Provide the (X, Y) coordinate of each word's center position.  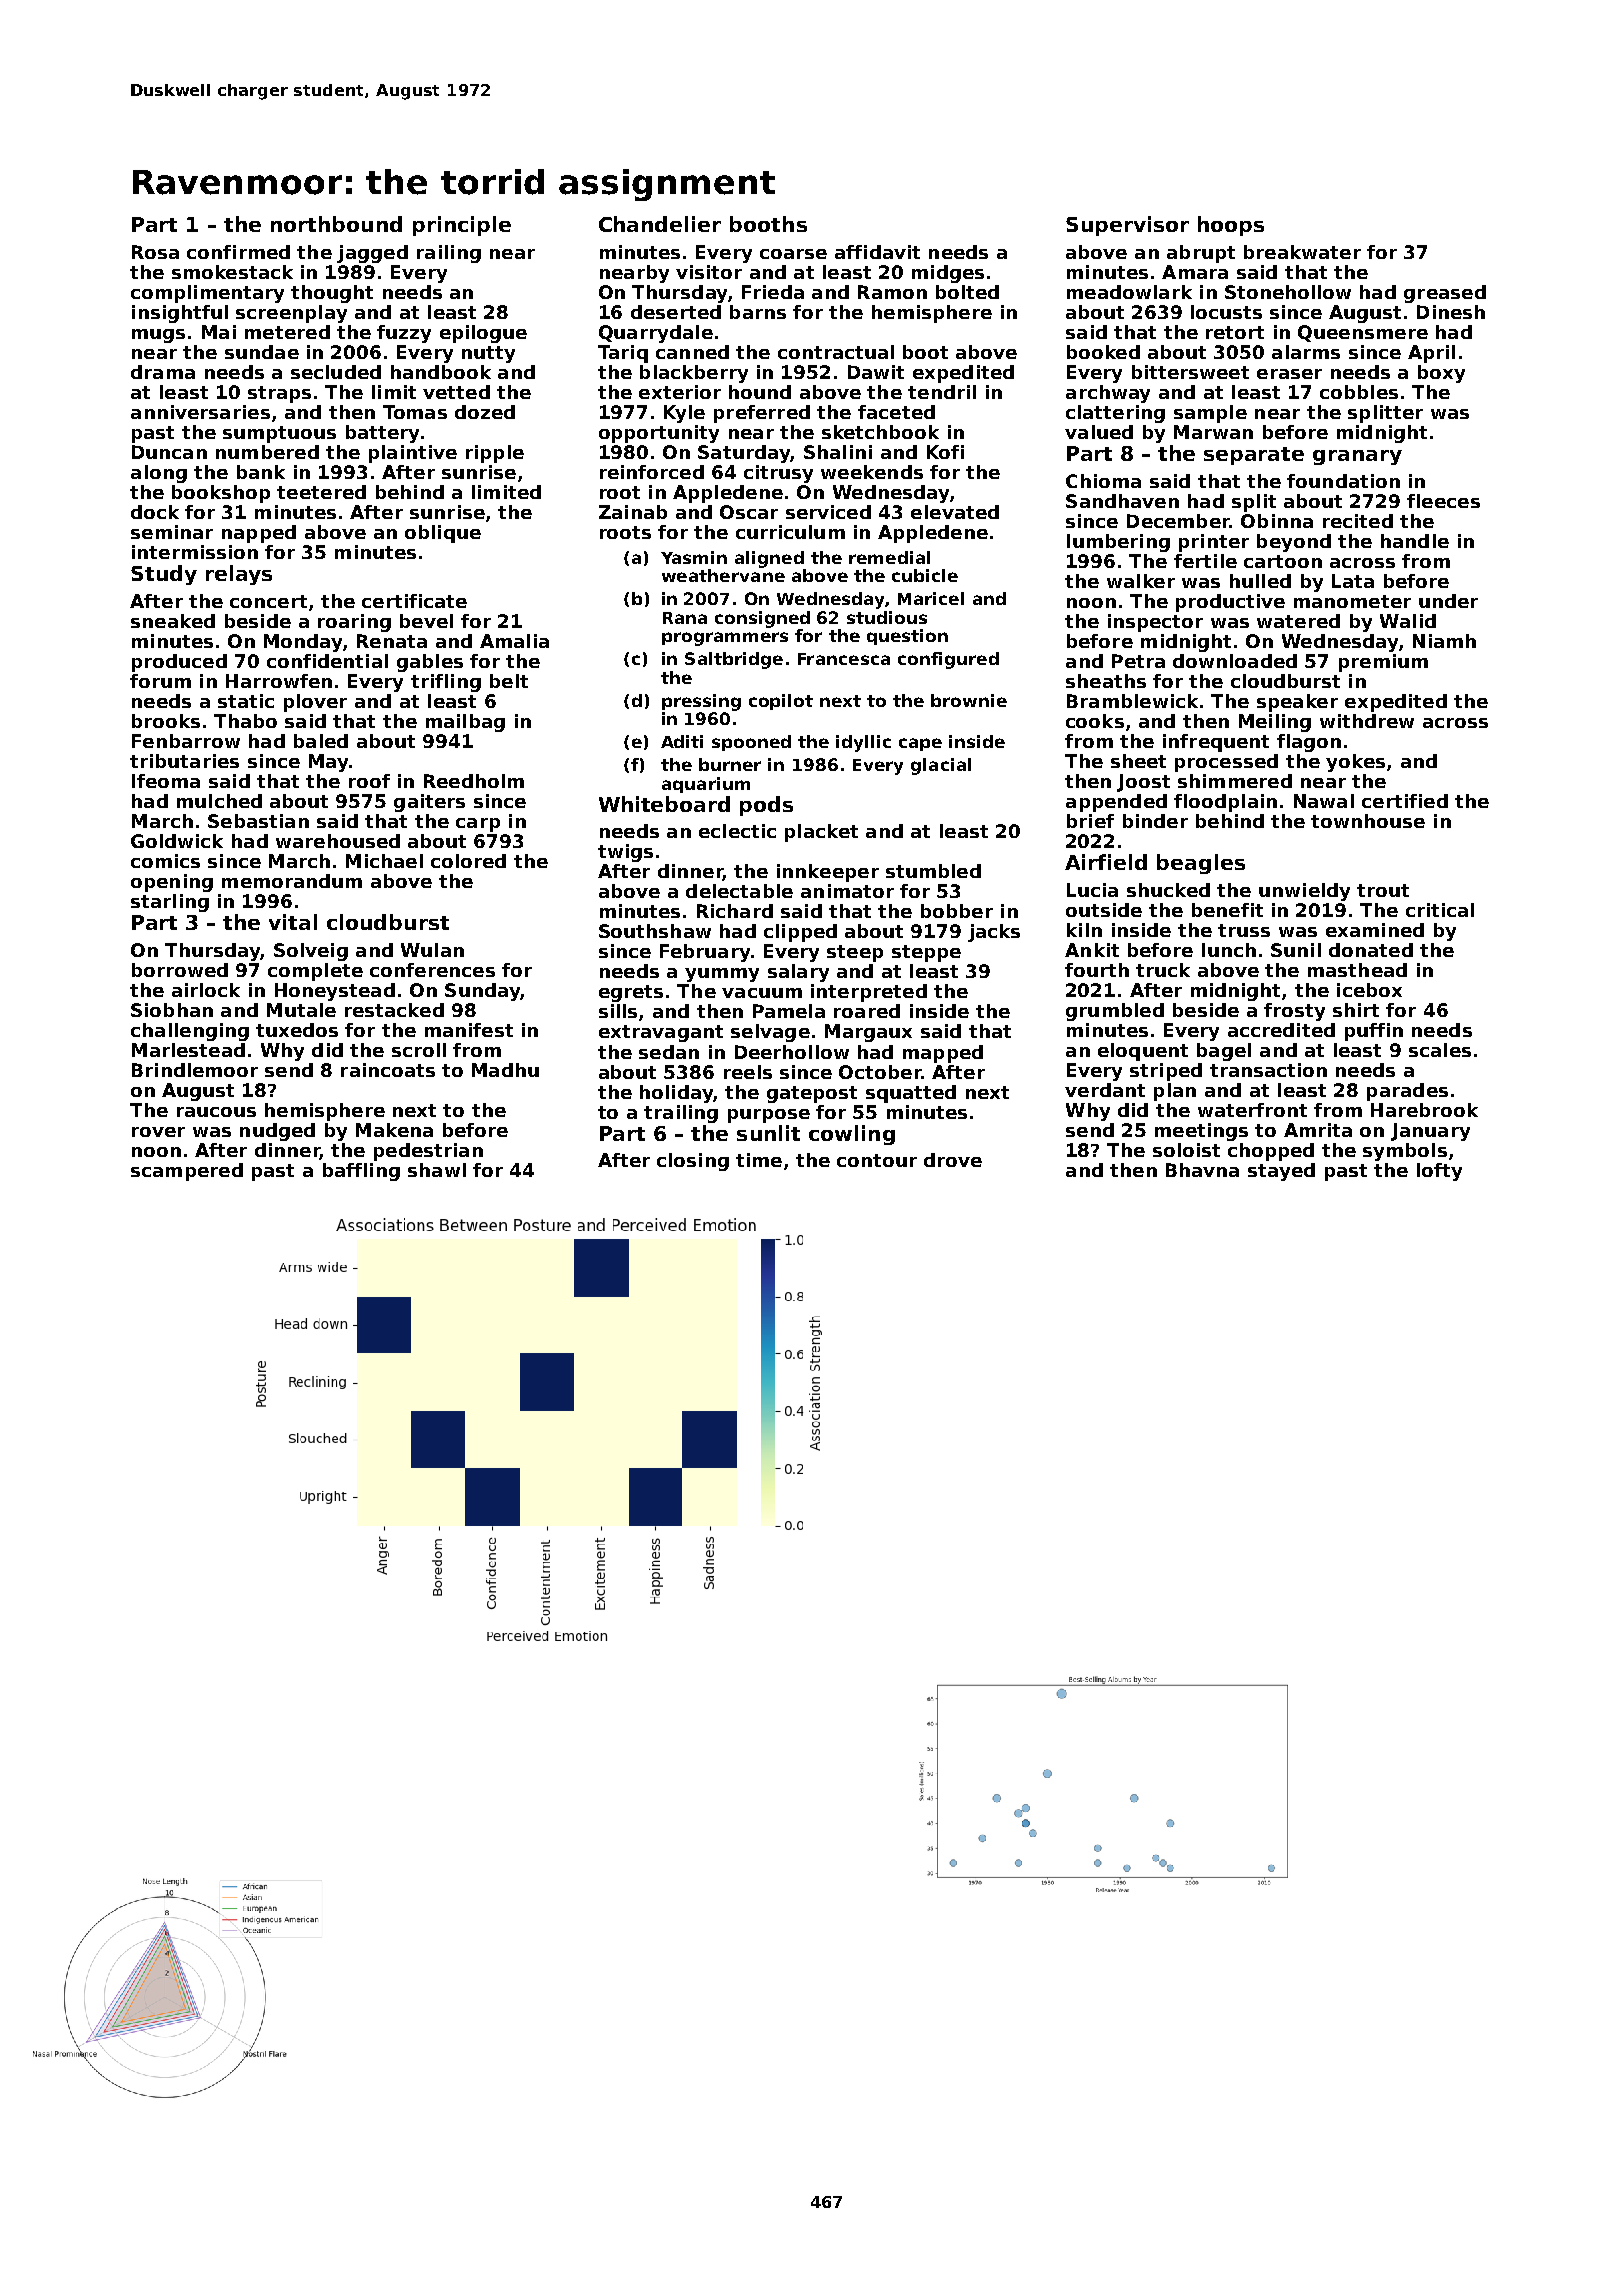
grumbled (1115, 1012)
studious (887, 617)
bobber (957, 911)
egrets (631, 993)
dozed (485, 412)
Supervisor (1127, 226)
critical (1440, 910)
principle (462, 226)
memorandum (292, 881)
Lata (1353, 581)
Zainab (633, 512)
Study (164, 575)
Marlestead (188, 1050)
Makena (394, 1130)
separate (1254, 456)
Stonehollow (1288, 292)
